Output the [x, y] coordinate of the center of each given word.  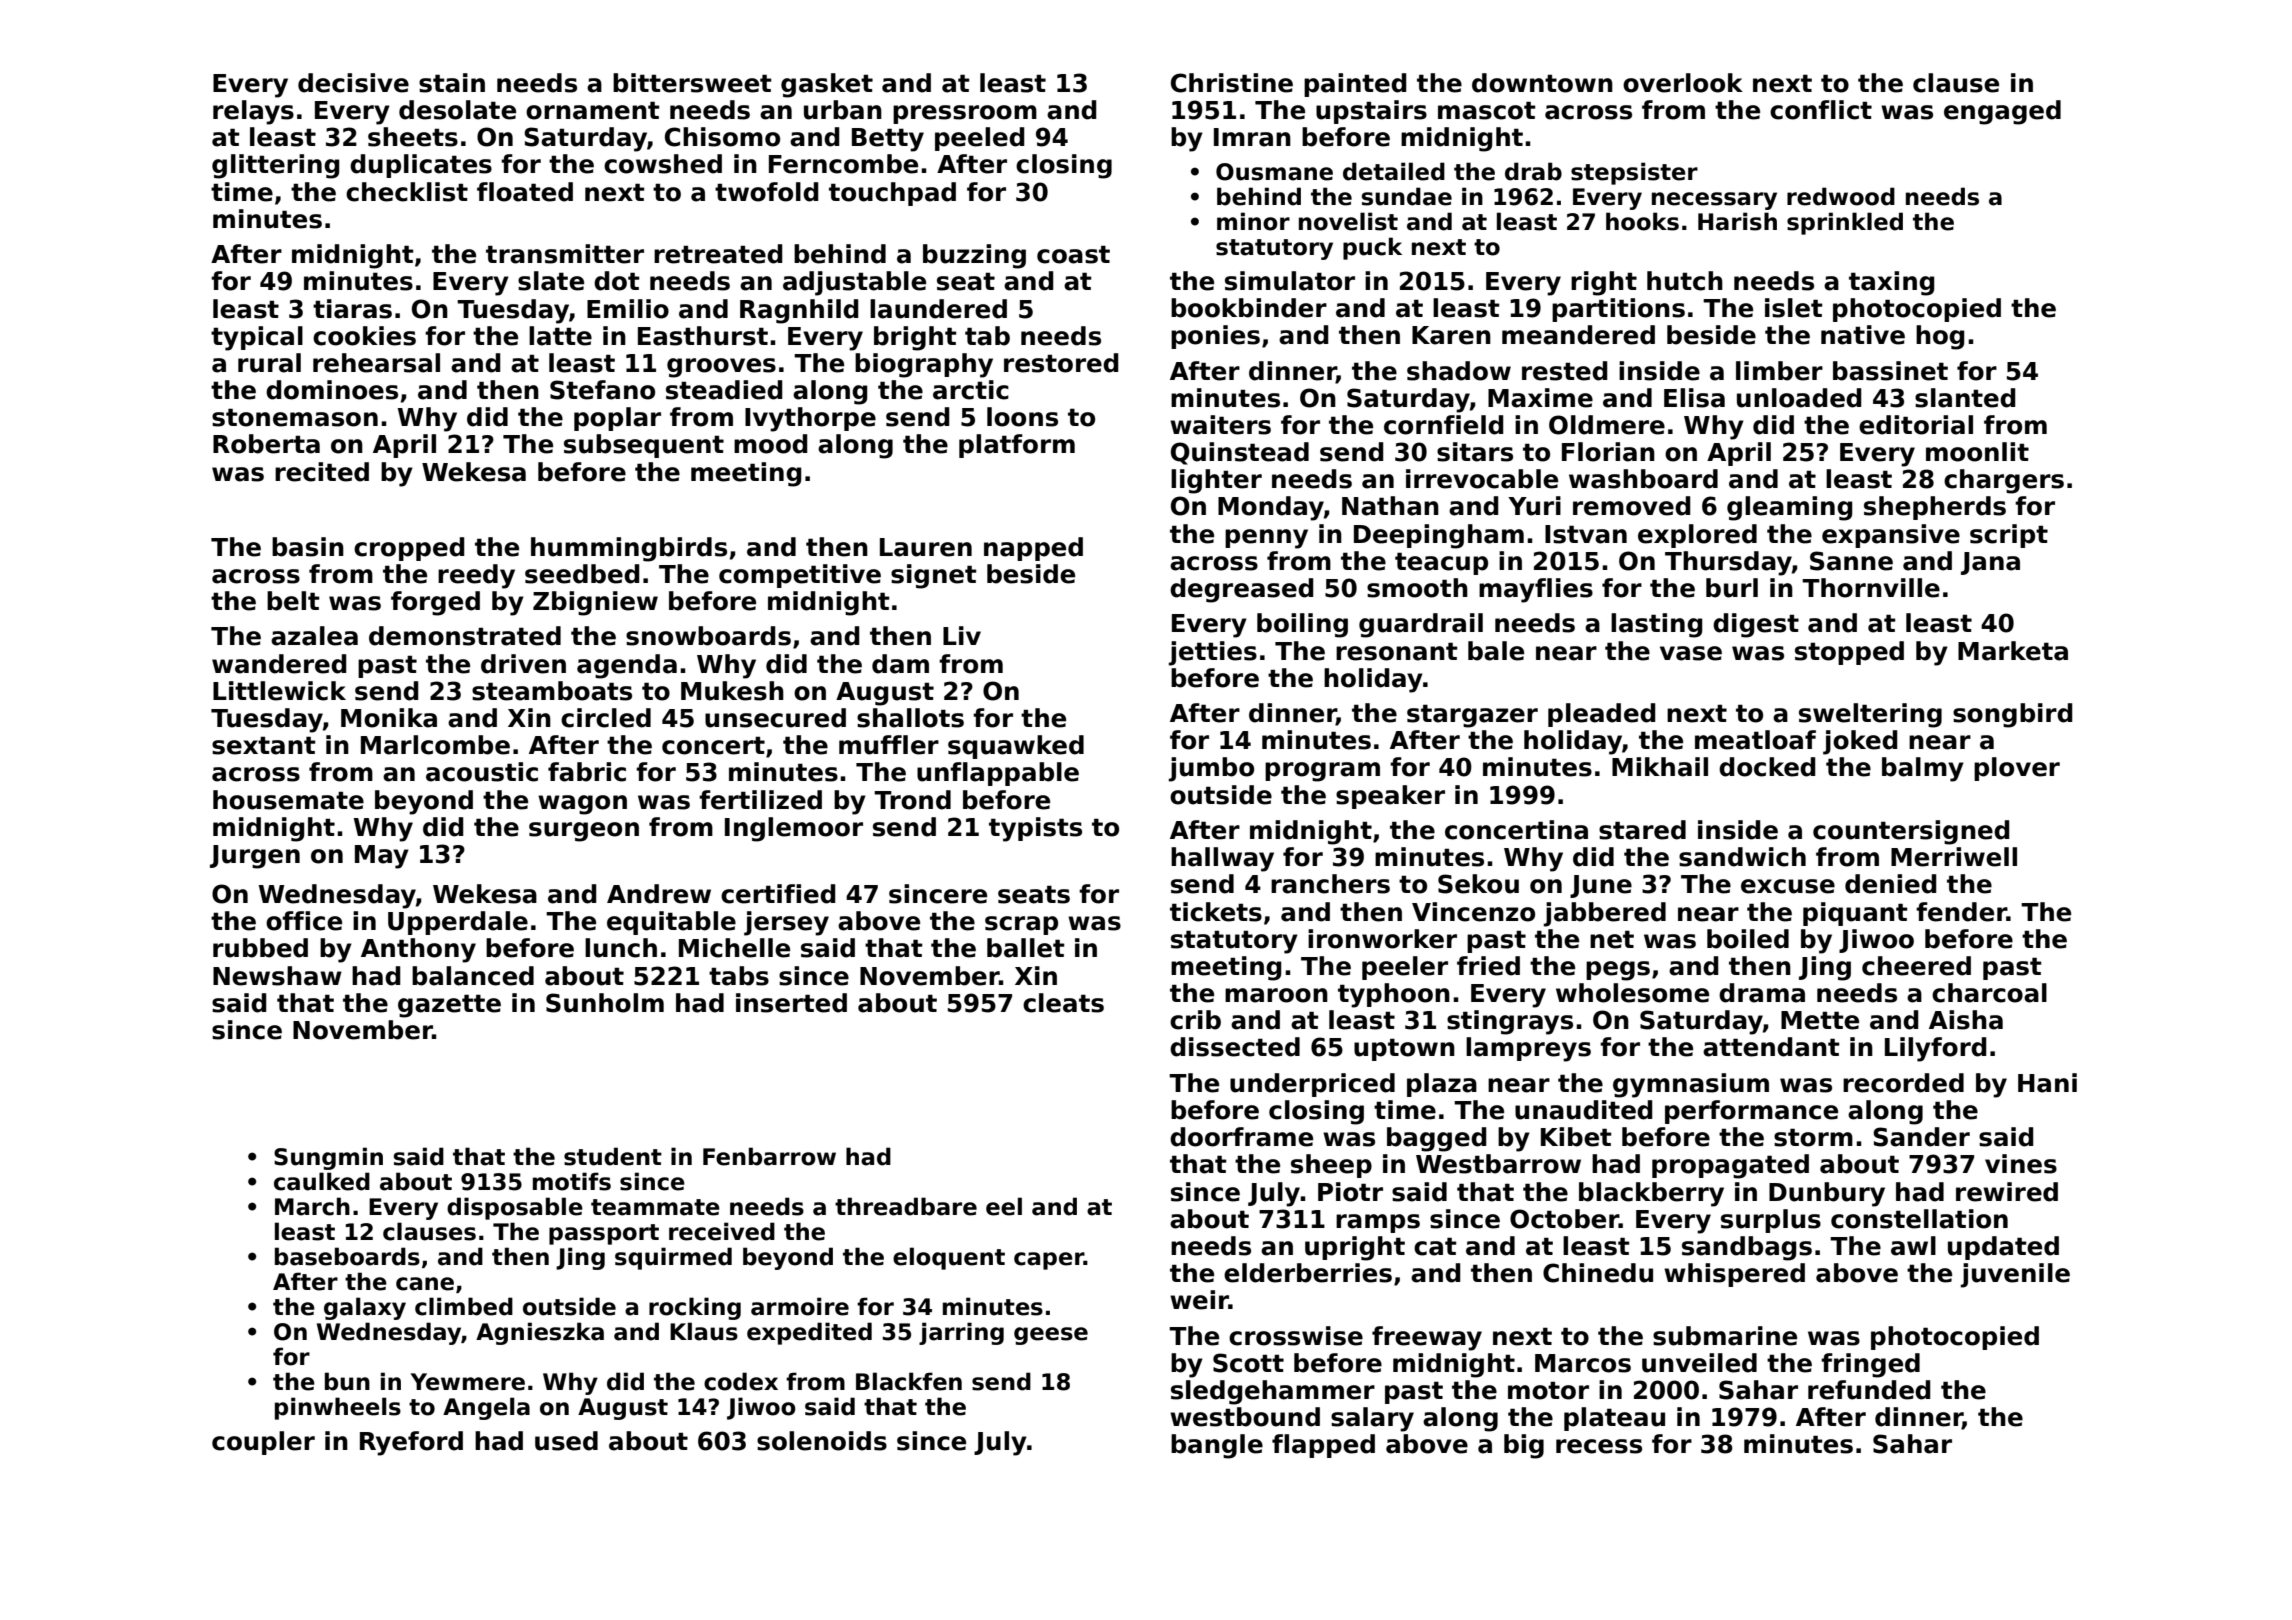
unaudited [1584, 1110]
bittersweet [692, 83]
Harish [1737, 221]
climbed [464, 1306]
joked [1860, 742]
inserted [791, 1003]
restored [1061, 363]
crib [1195, 1020]
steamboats [552, 691]
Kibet [1576, 1137]
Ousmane [1274, 172]
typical [257, 338]
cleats [1063, 1003]
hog [1940, 337]
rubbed [260, 948]
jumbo [1211, 769]
